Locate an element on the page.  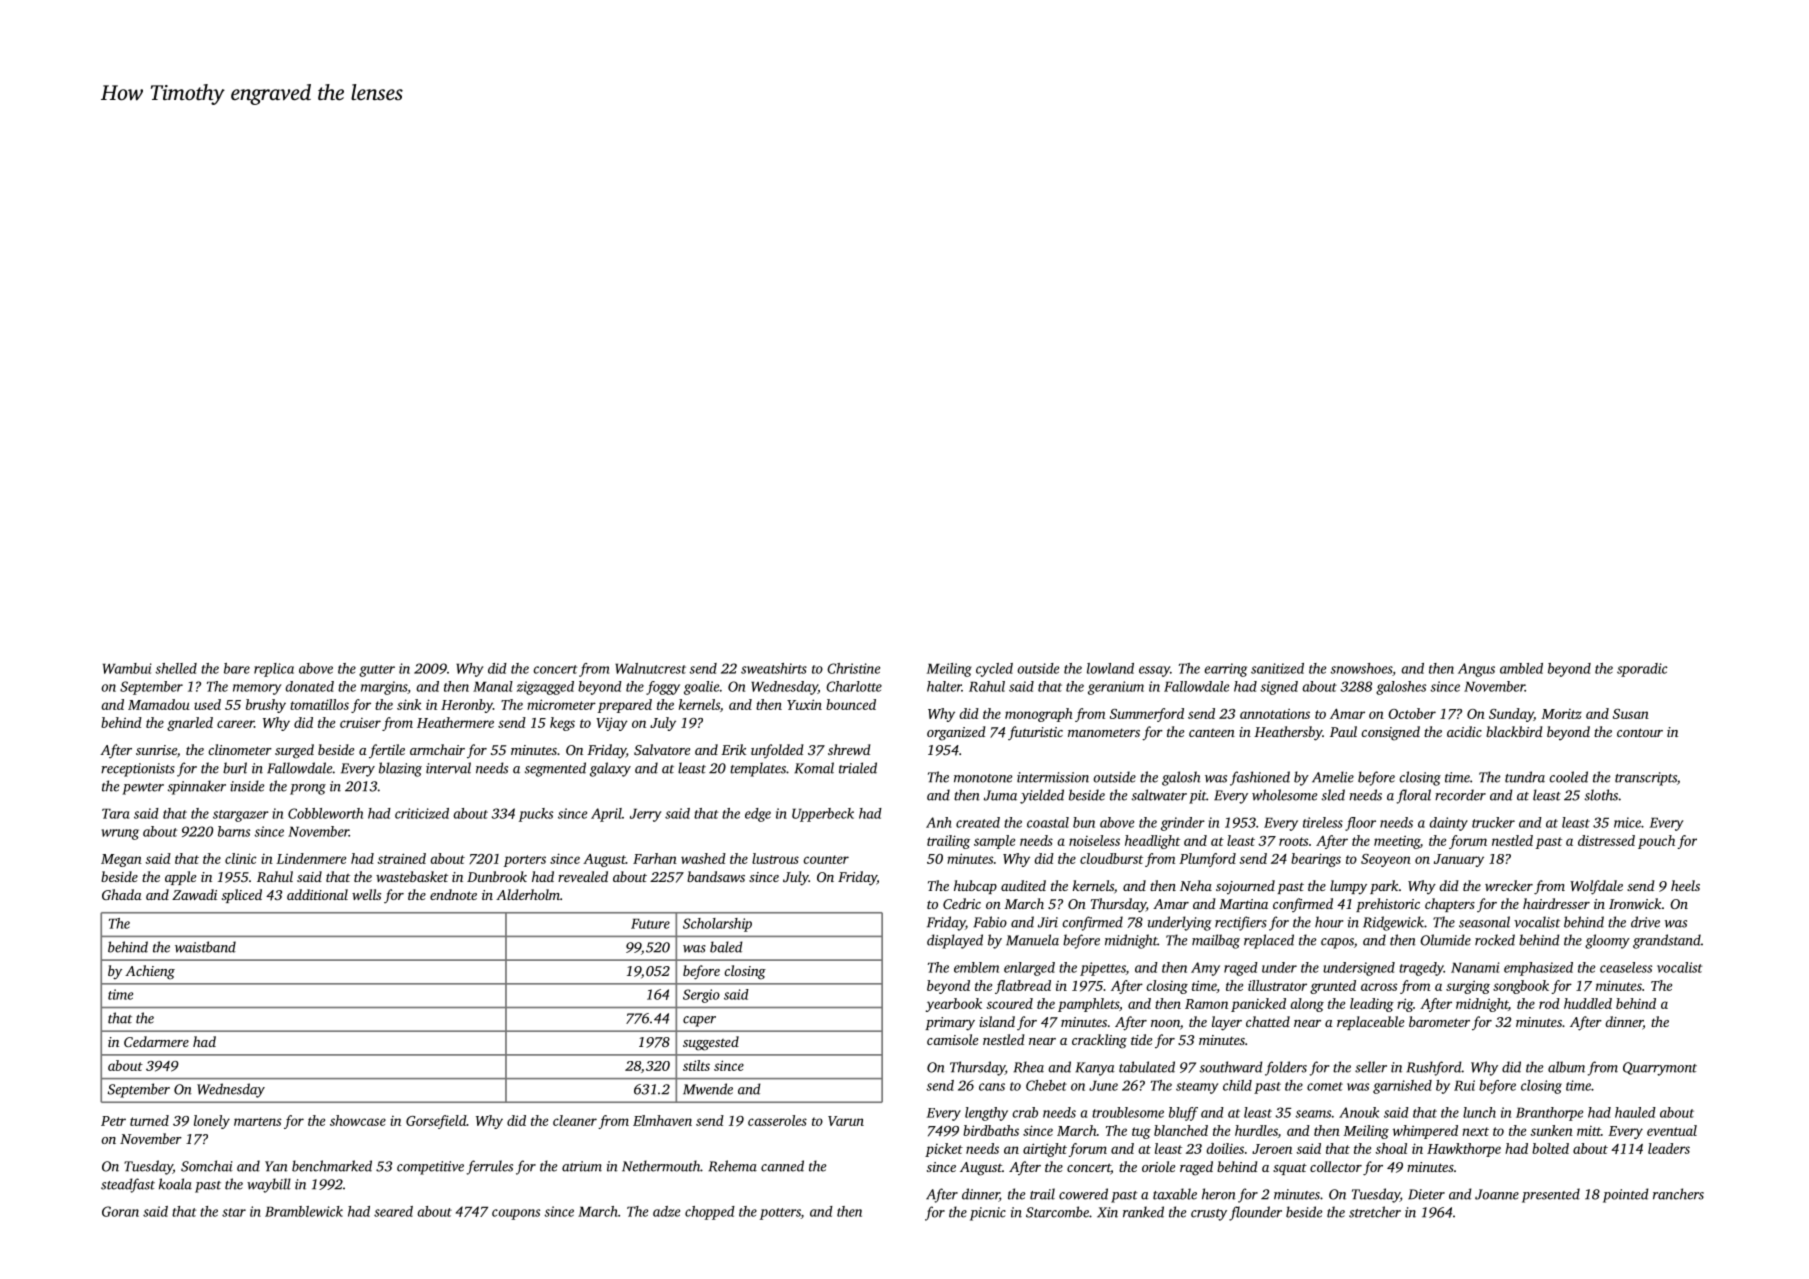
picnic is located at coordinates (988, 1214).
